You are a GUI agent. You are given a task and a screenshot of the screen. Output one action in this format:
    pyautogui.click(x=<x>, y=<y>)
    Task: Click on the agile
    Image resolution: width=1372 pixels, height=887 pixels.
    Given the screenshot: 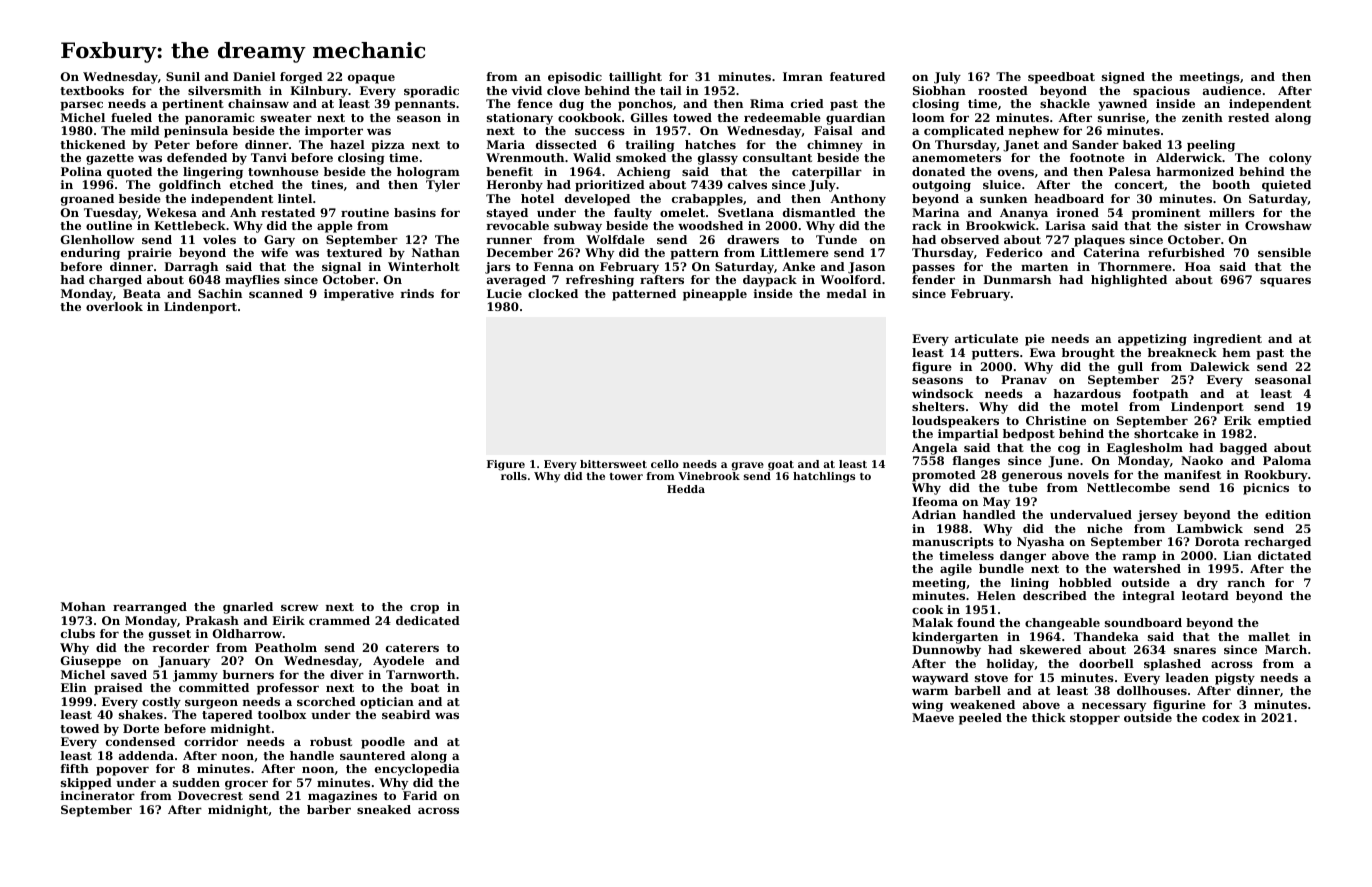 What is the action you would take?
    pyautogui.click(x=956, y=570)
